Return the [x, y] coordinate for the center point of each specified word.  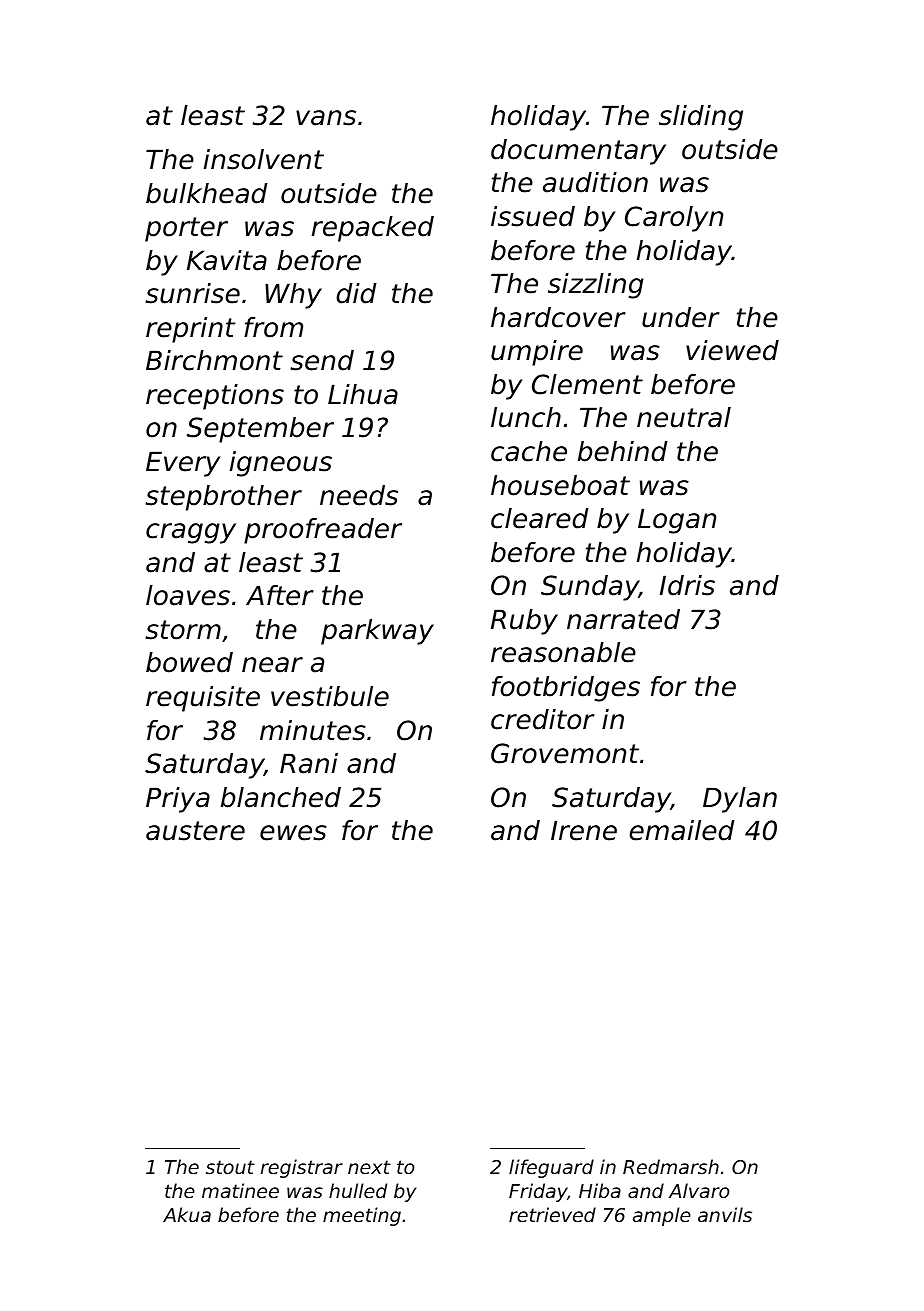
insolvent [264, 159]
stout [230, 1167]
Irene [584, 830]
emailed [682, 830]
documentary [578, 152]
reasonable [563, 652]
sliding [701, 118]
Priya [178, 800]
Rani [309, 763]
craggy [191, 533]
